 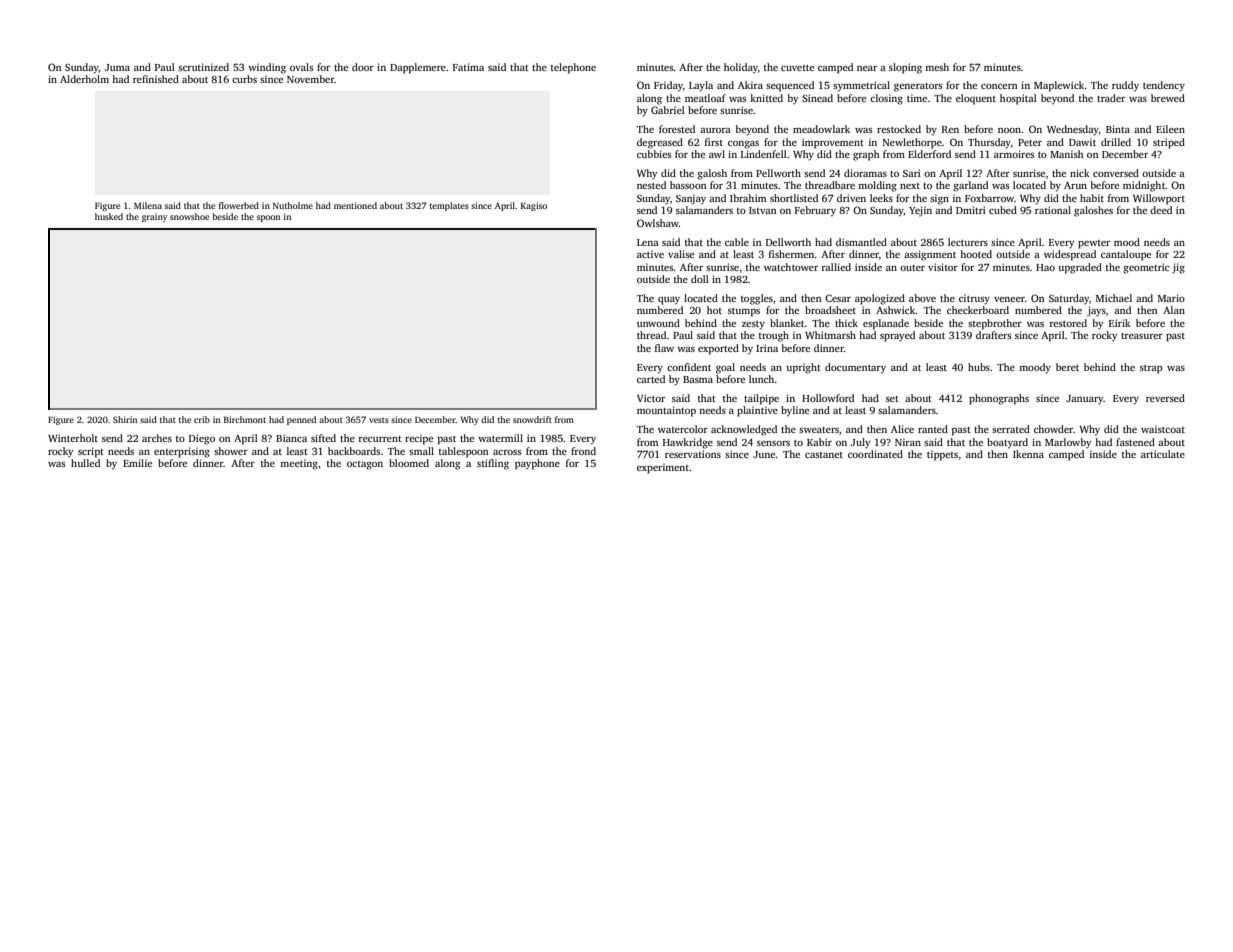 What do you see at coordinates (757, 299) in the screenshot?
I see `toggles` at bounding box center [757, 299].
